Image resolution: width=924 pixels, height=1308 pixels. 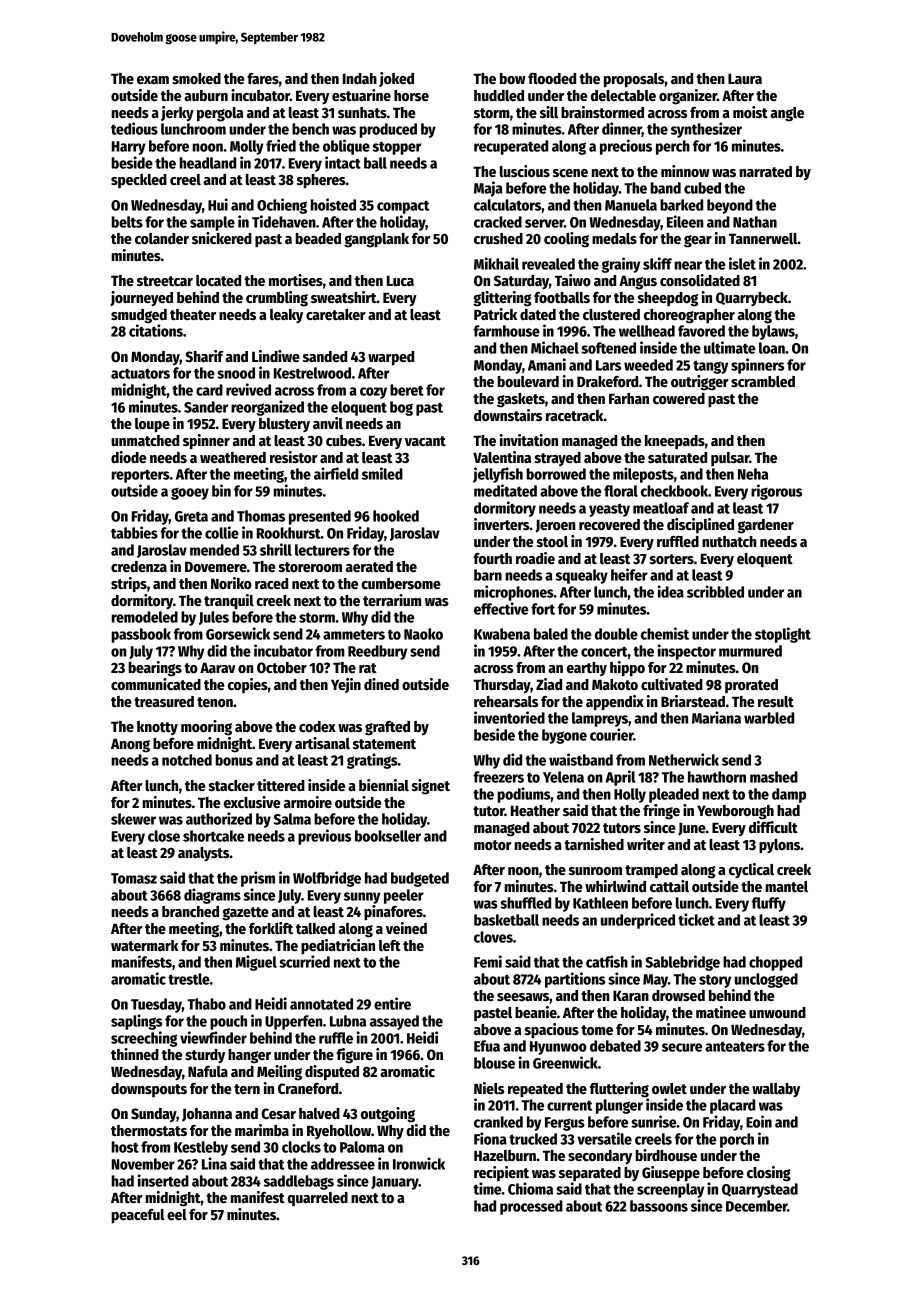 I want to click on scrambled, so click(x=763, y=381).
